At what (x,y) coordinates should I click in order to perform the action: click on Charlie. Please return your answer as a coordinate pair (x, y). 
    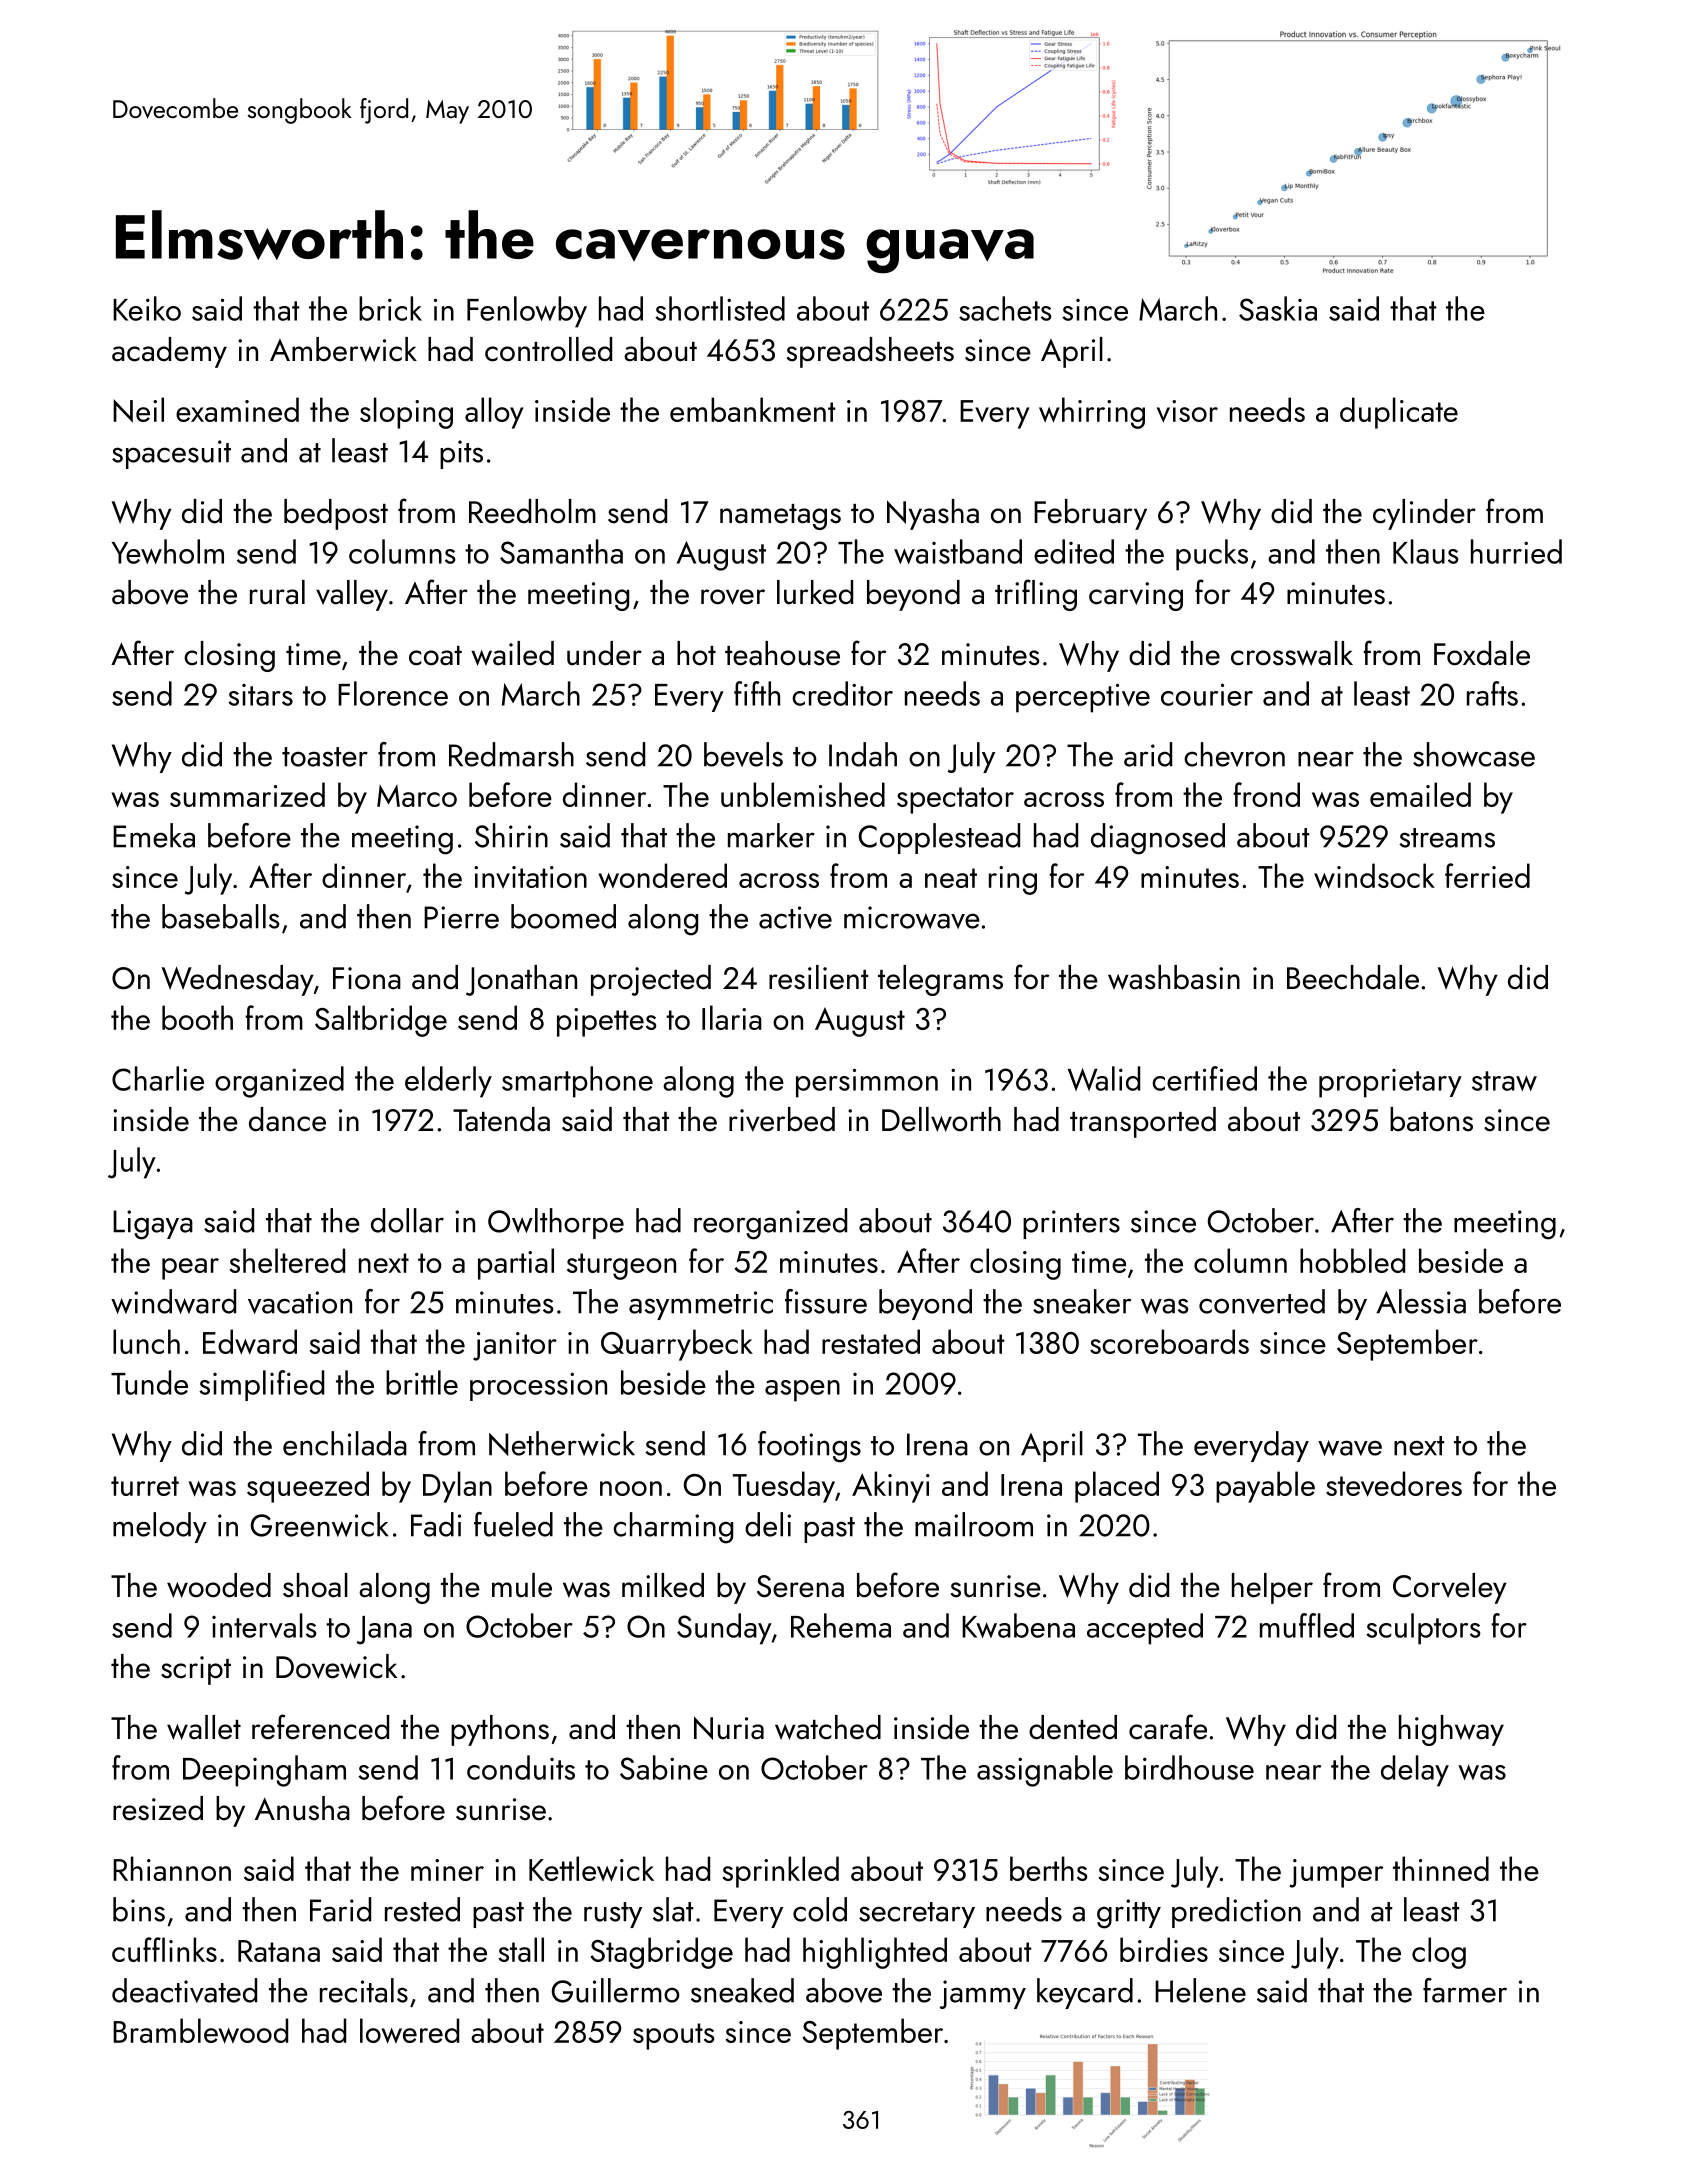
    Looking at the image, I should click on (158, 1078).
